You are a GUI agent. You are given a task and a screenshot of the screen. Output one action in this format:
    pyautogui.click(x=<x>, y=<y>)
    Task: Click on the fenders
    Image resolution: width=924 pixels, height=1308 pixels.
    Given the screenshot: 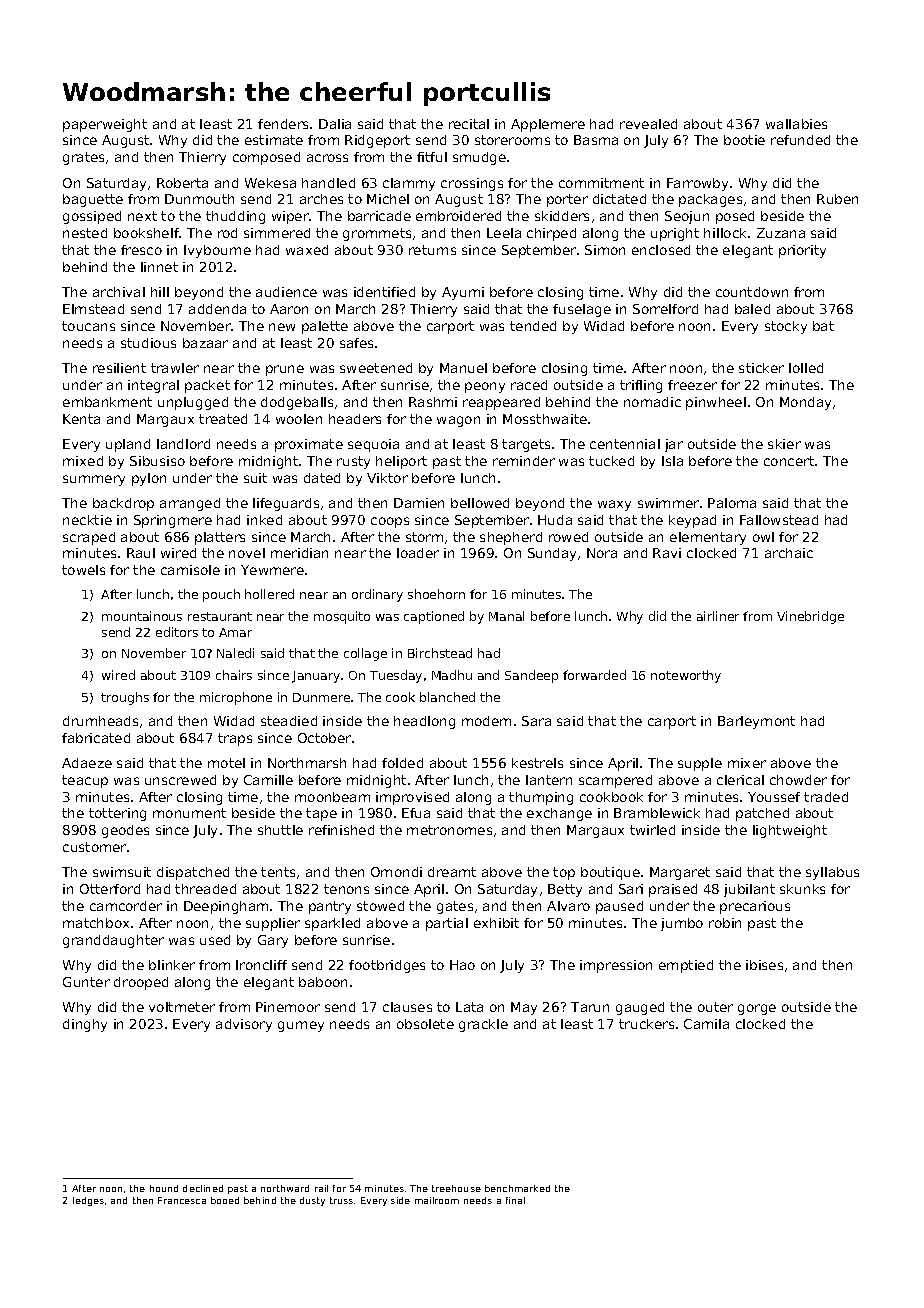 What is the action you would take?
    pyautogui.click(x=283, y=124)
